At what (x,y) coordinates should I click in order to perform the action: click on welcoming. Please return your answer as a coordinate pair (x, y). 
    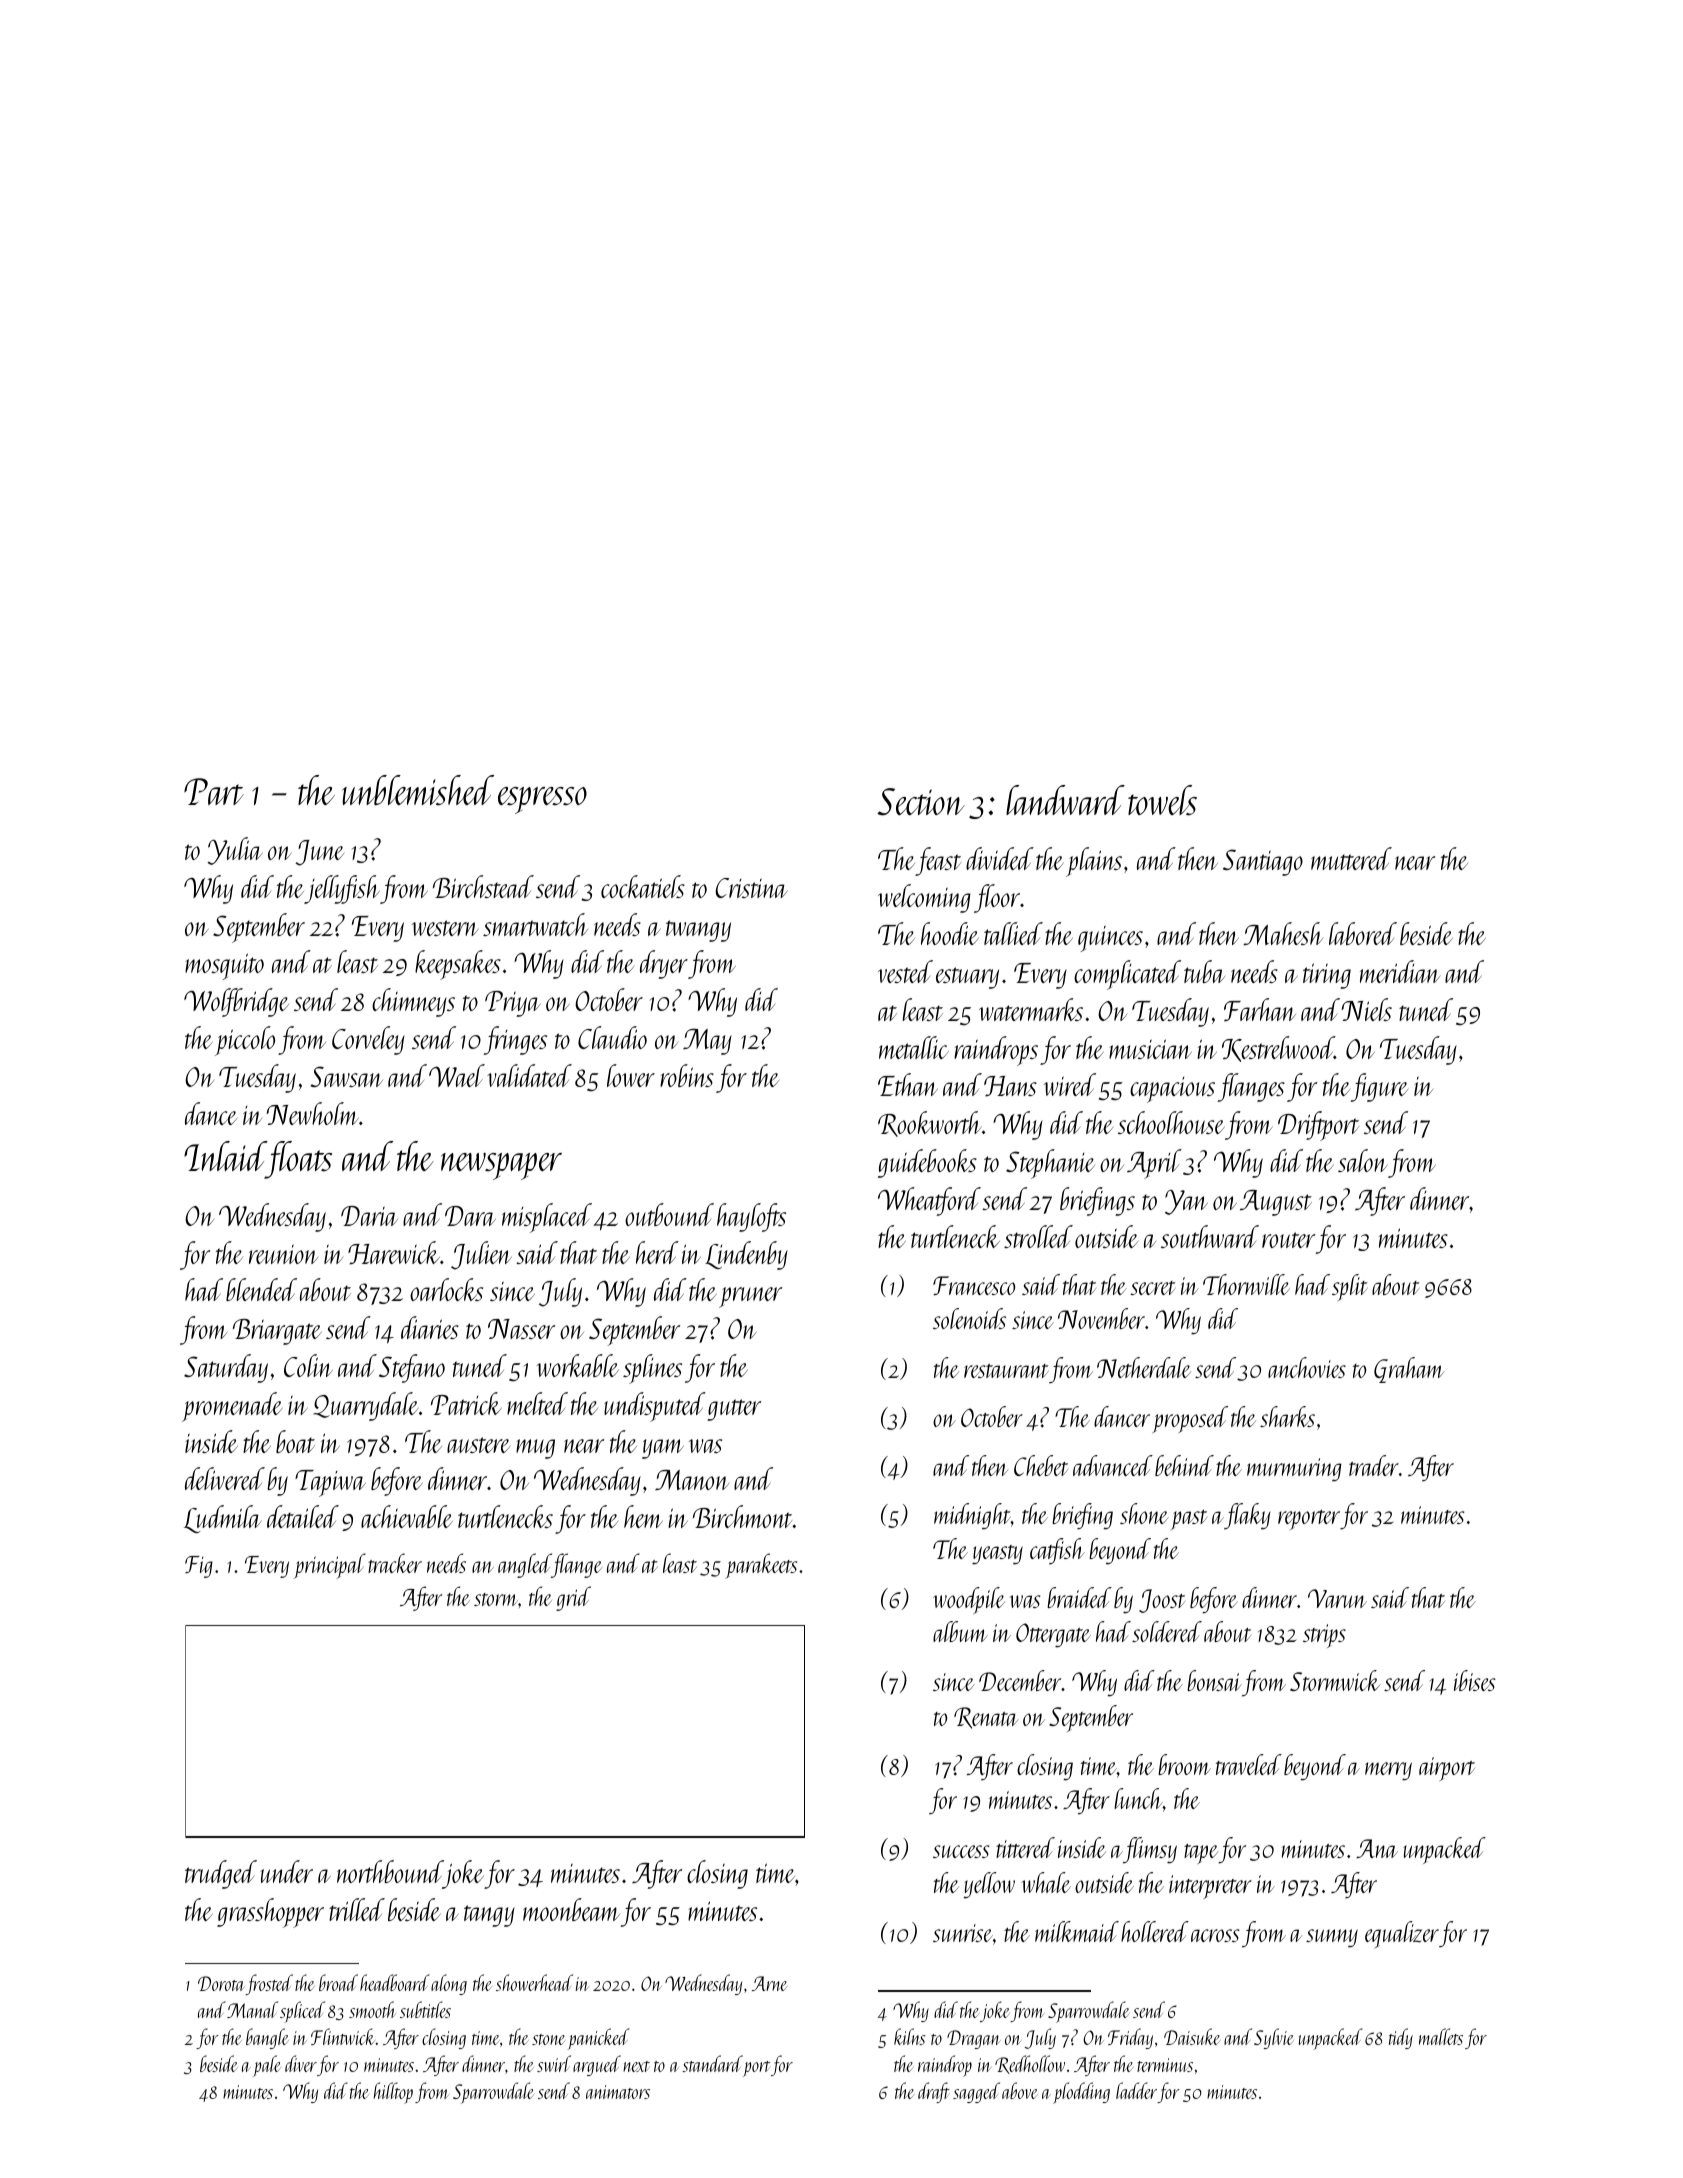
    Looking at the image, I should click on (924, 898).
